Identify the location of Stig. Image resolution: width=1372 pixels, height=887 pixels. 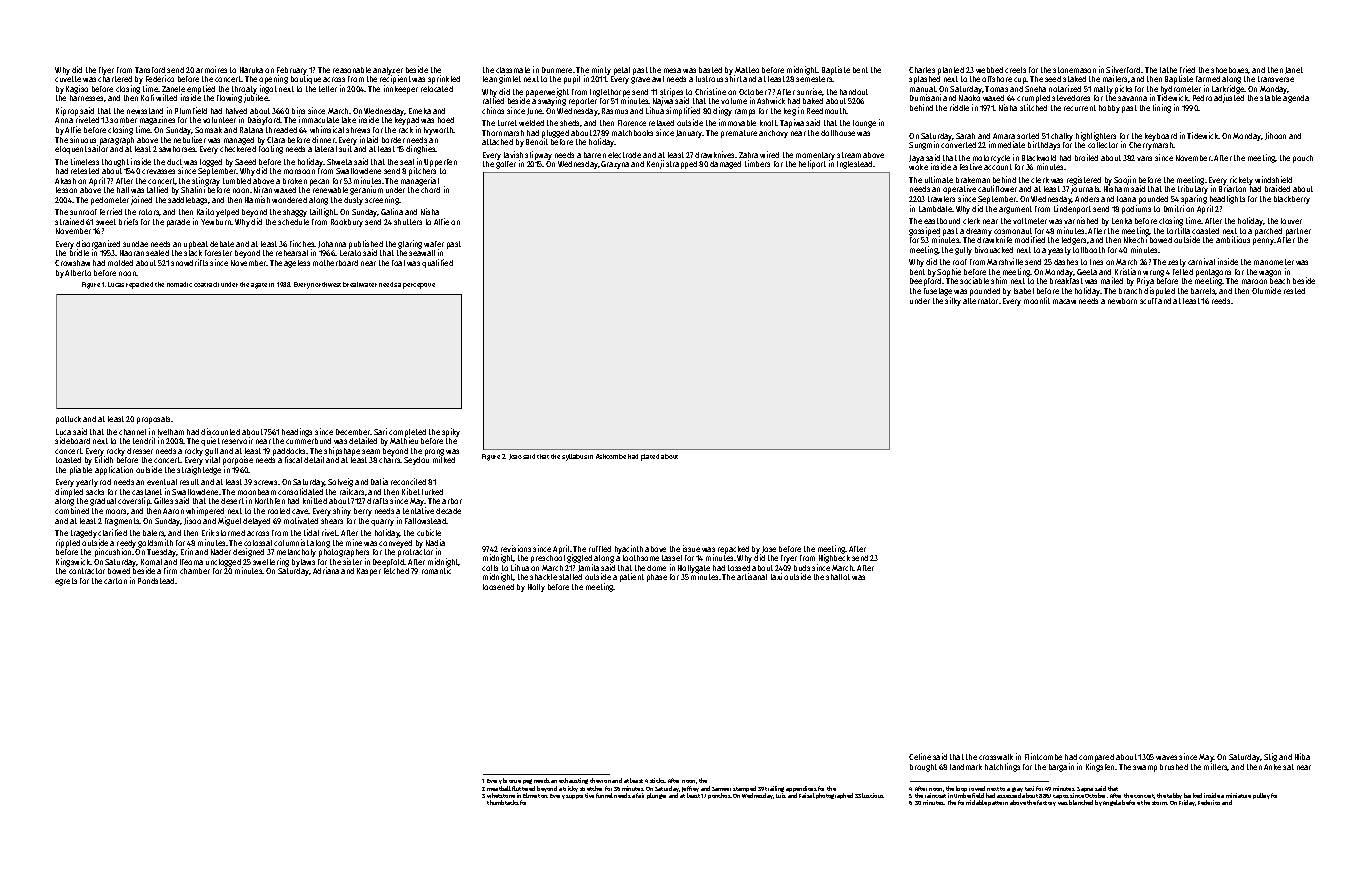
(1270, 757).
